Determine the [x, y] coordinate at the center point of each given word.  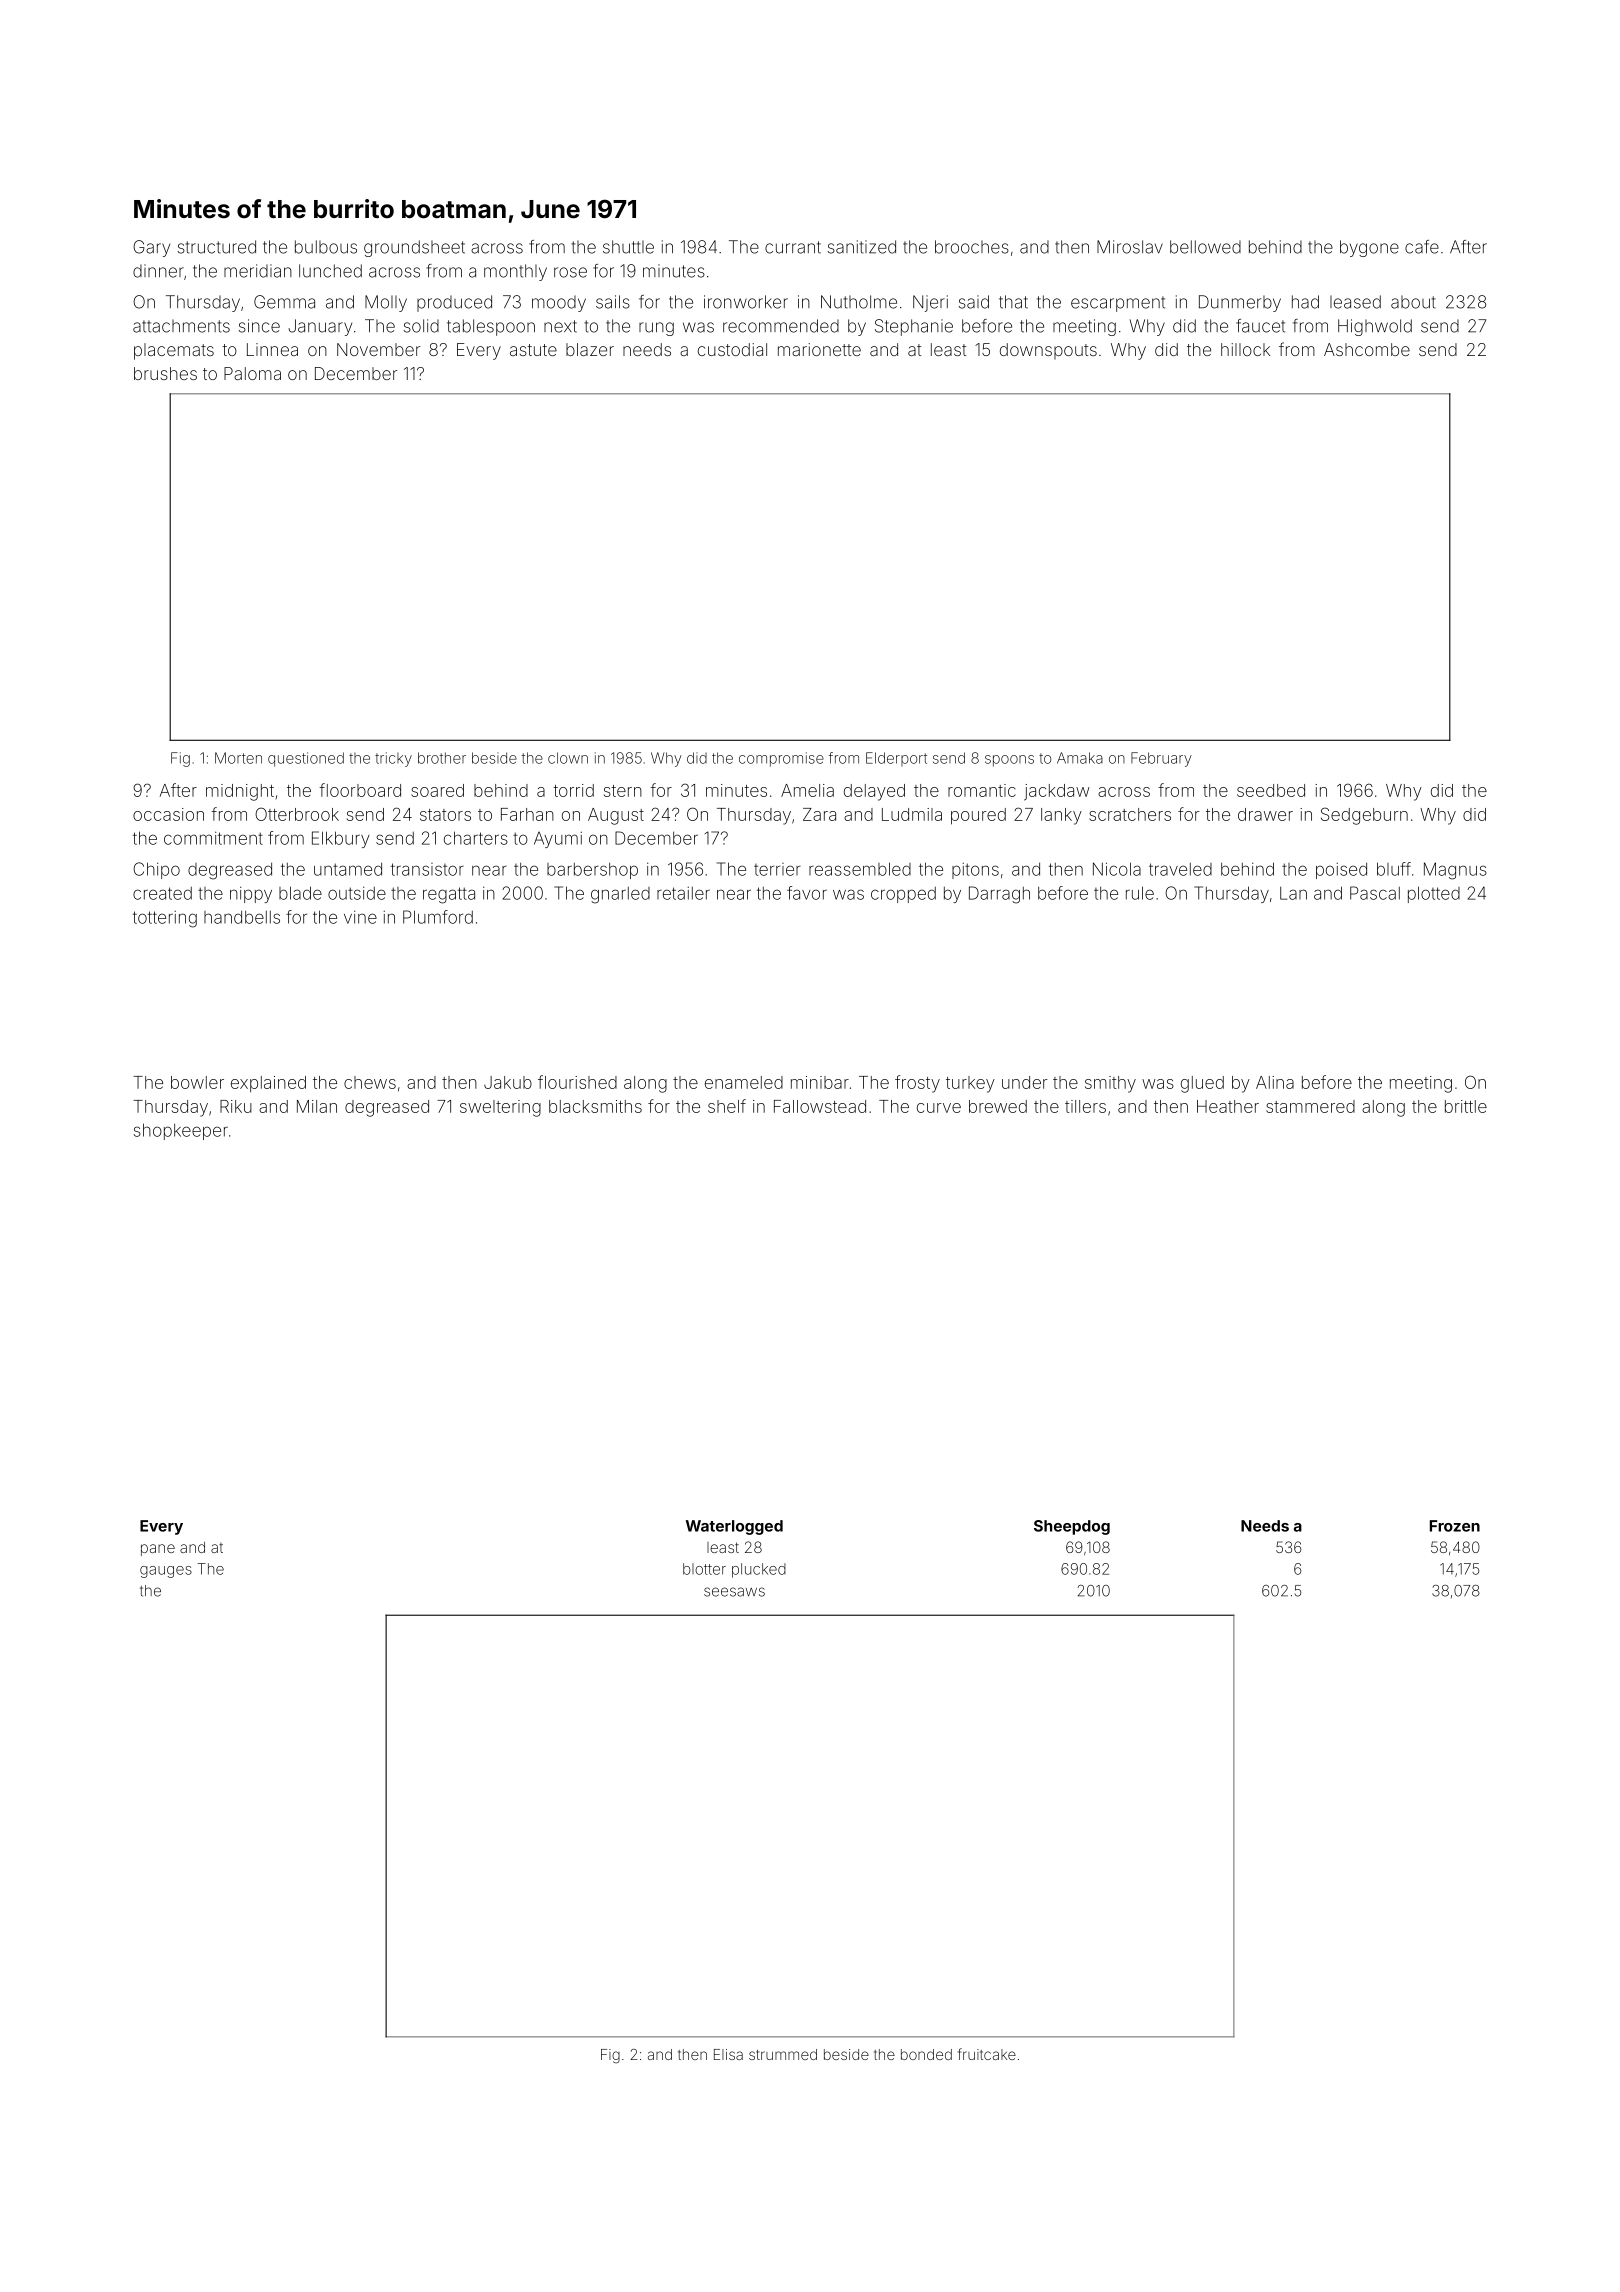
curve [939, 1108]
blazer [590, 349]
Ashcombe [1367, 349]
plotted [1434, 894]
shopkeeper [181, 1131]
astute [533, 350]
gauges [166, 1572]
